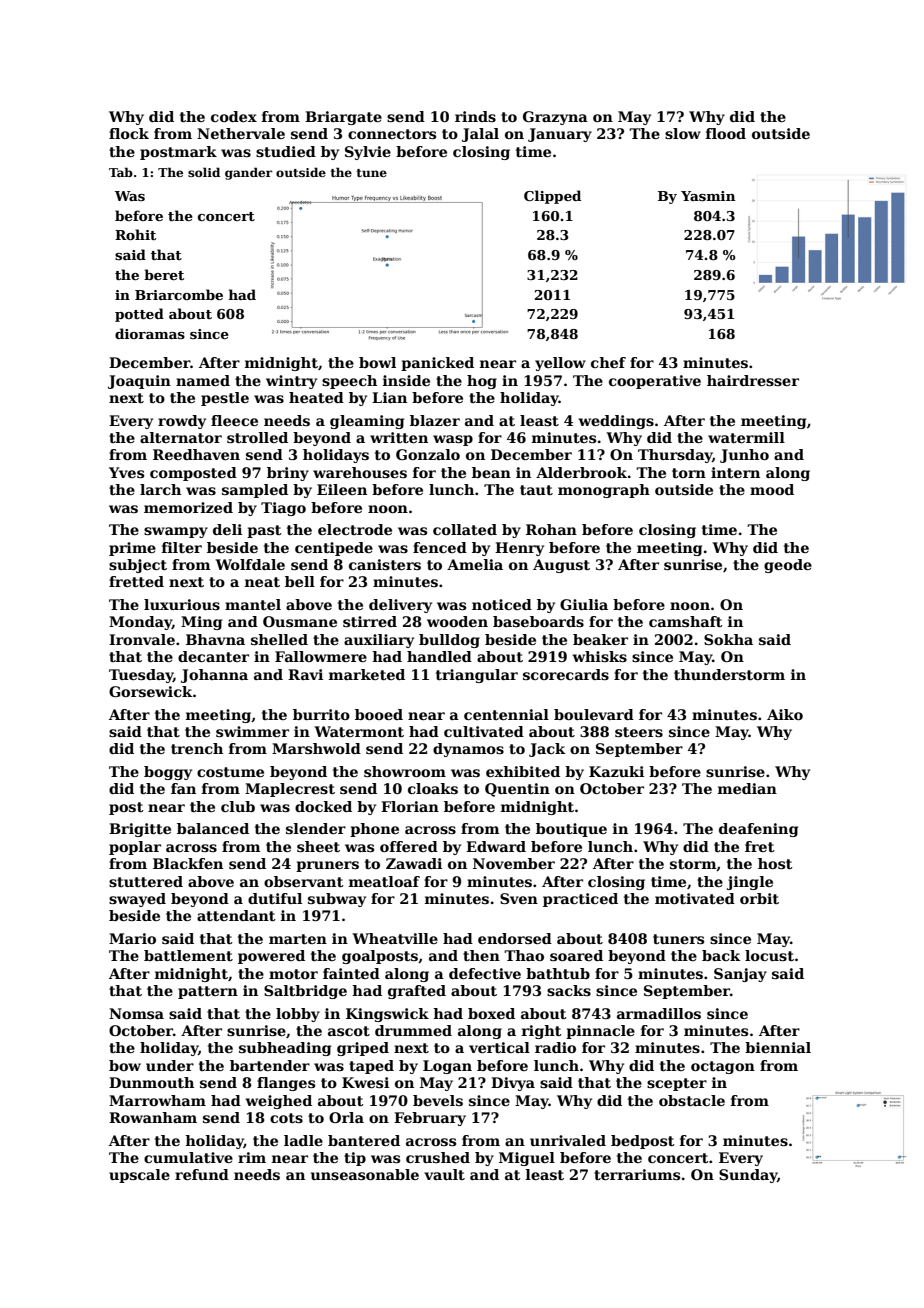 This screenshot has width=924, height=1308. Describe the element at coordinates (608, 362) in the screenshot. I see `chef` at that location.
